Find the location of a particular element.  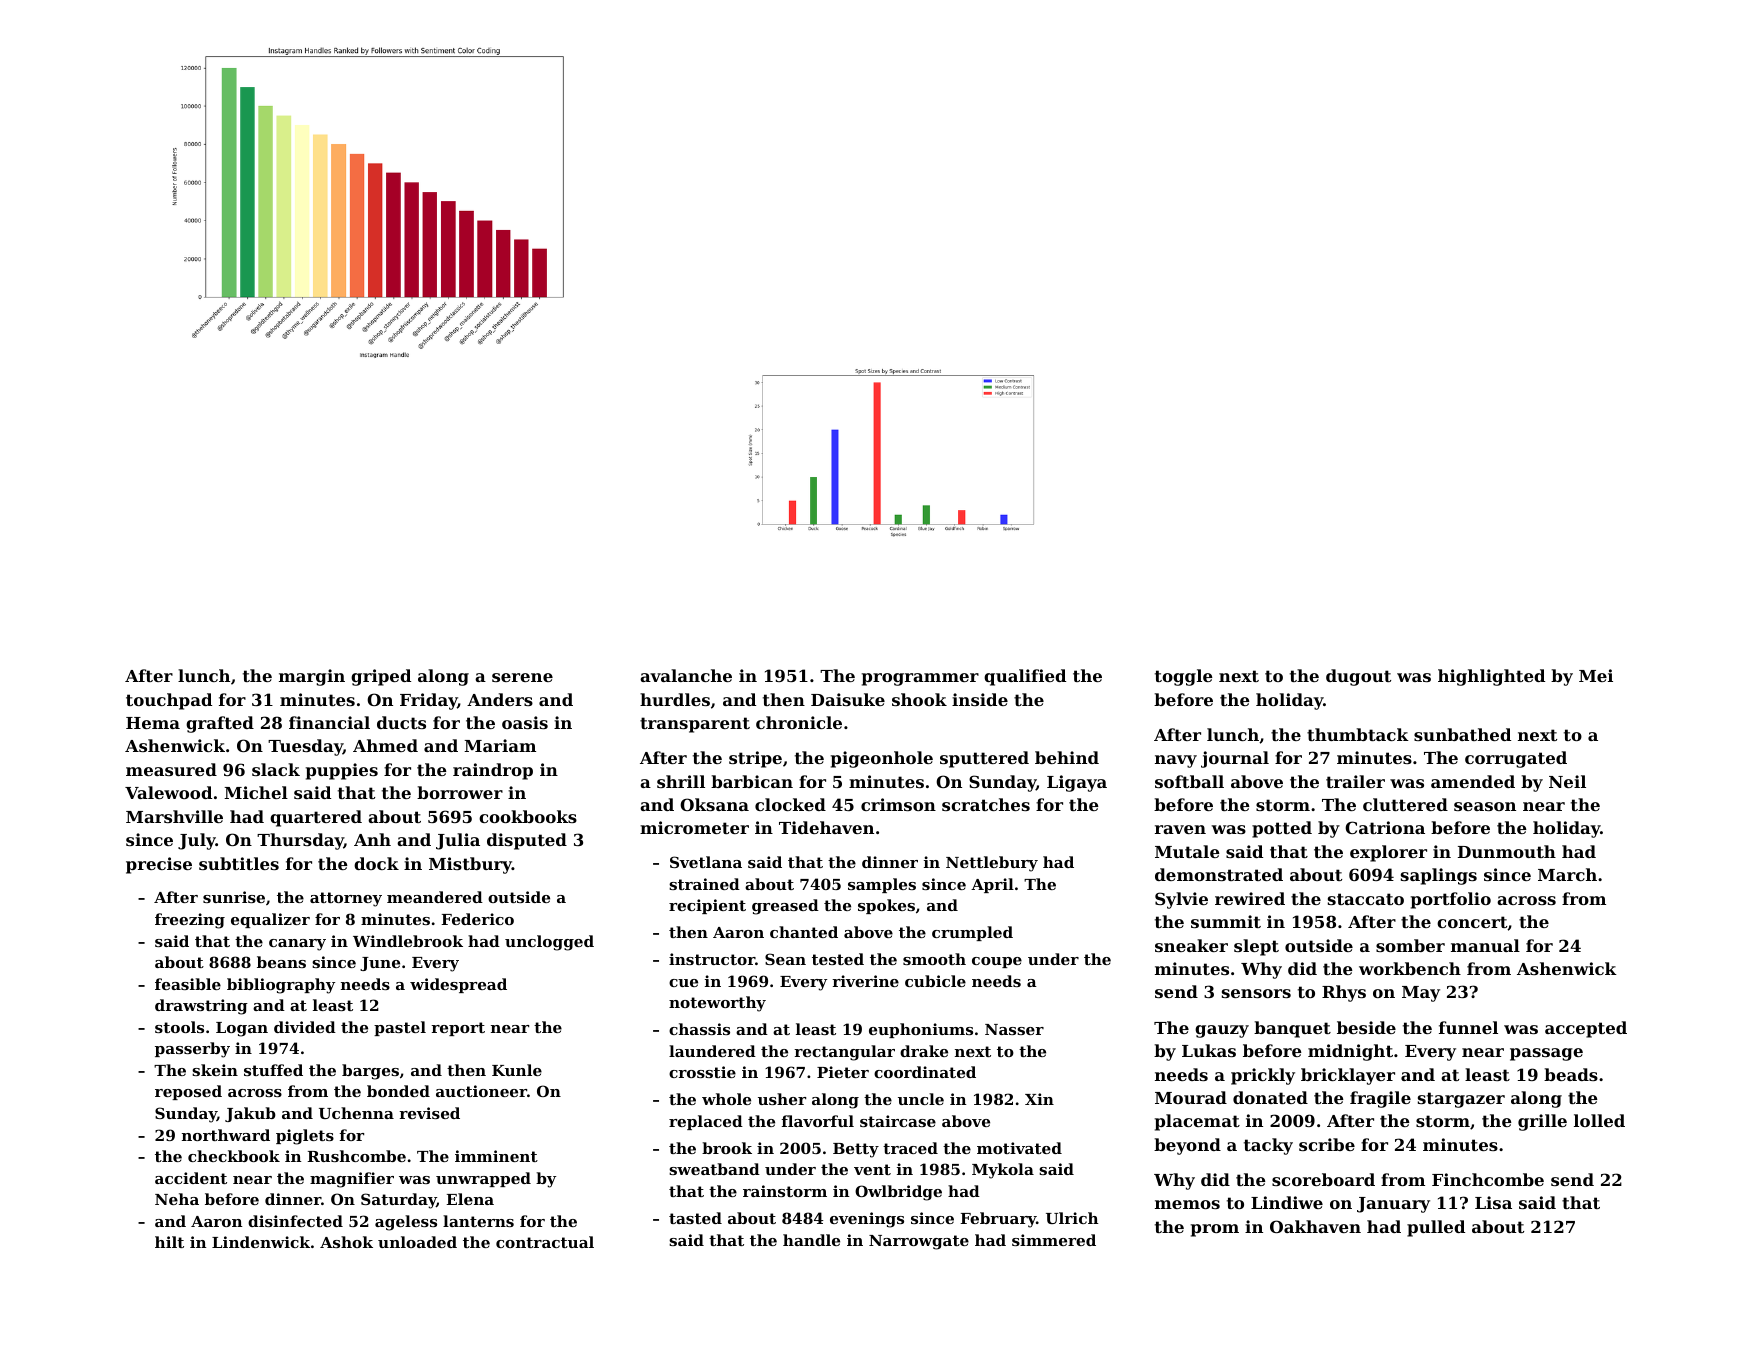

Daisuke is located at coordinates (848, 699).
